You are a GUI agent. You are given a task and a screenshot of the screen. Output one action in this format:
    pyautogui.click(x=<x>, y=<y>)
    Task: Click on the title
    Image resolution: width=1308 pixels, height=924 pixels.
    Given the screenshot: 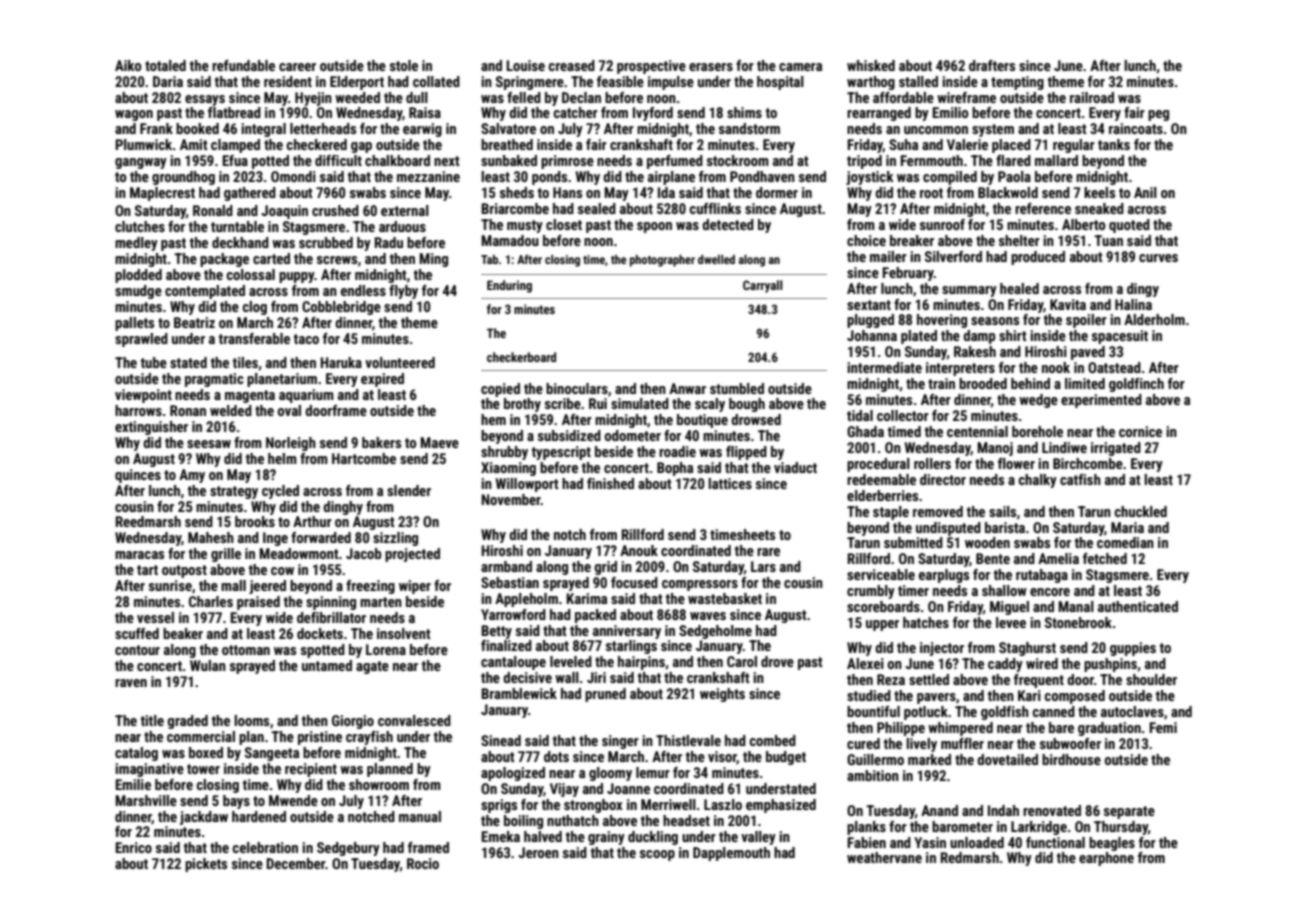 What is the action you would take?
    pyautogui.click(x=152, y=720)
